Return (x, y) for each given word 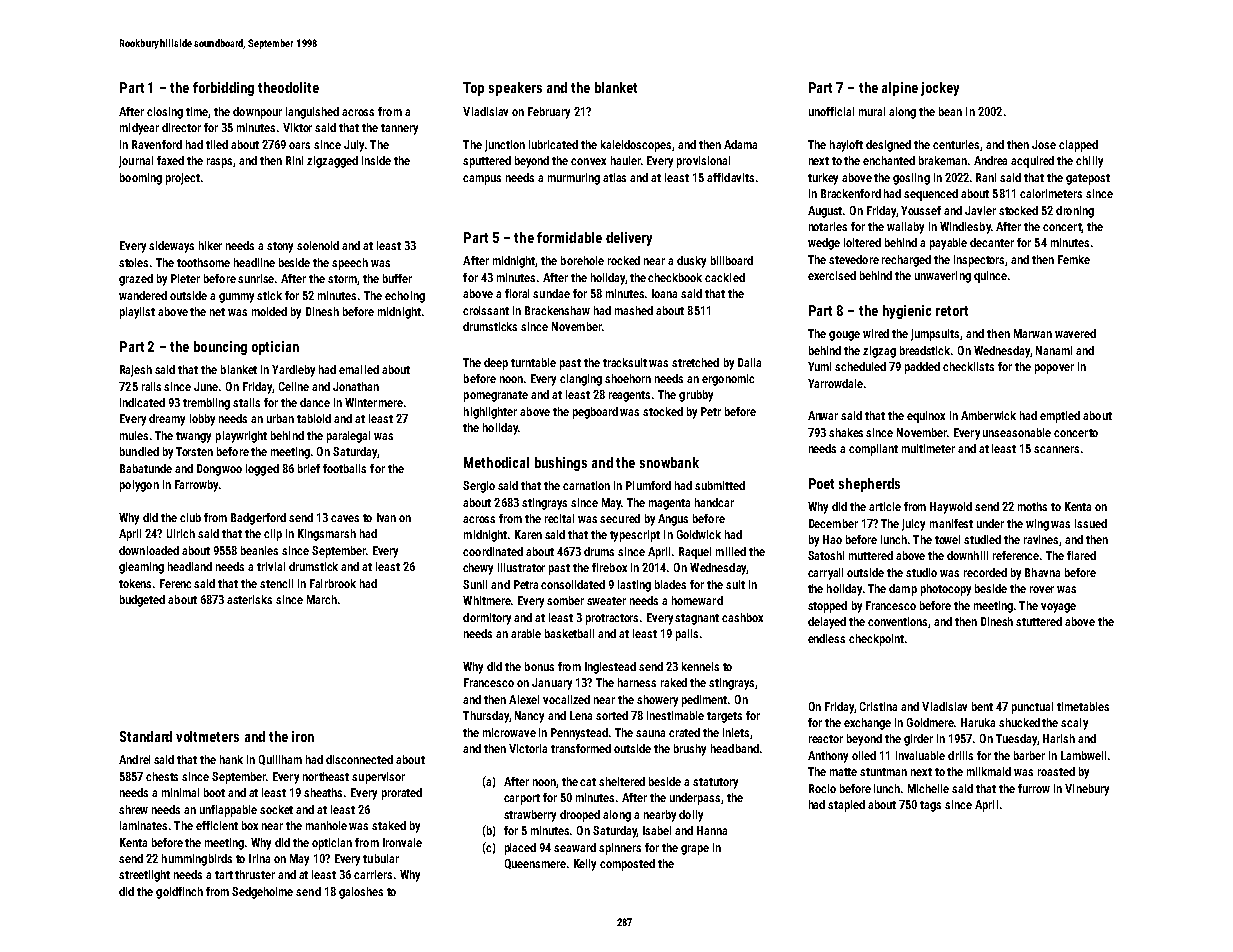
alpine (900, 89)
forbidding (223, 89)
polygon (139, 486)
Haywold (951, 508)
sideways (171, 247)
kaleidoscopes (636, 146)
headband (735, 748)
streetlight (144, 876)
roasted (1056, 771)
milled (731, 551)
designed (888, 146)
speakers (515, 89)
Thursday (486, 717)
